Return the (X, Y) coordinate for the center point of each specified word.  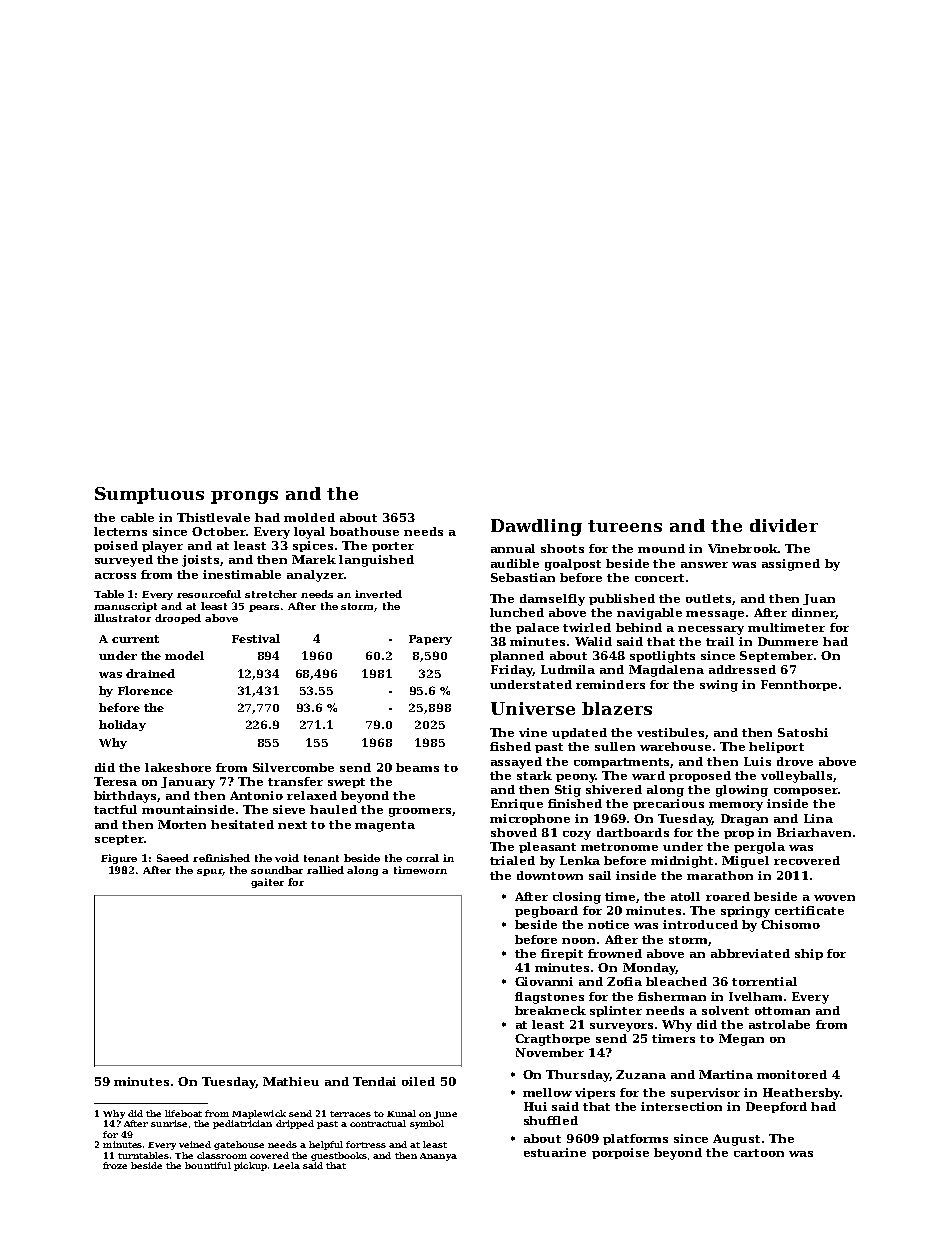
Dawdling (536, 527)
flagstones (549, 998)
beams (417, 767)
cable (137, 517)
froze (115, 1165)
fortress (366, 1144)
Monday (649, 969)
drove (795, 761)
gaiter (267, 883)
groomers (420, 812)
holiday (122, 725)
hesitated (242, 824)
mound (661, 548)
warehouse (675, 746)
